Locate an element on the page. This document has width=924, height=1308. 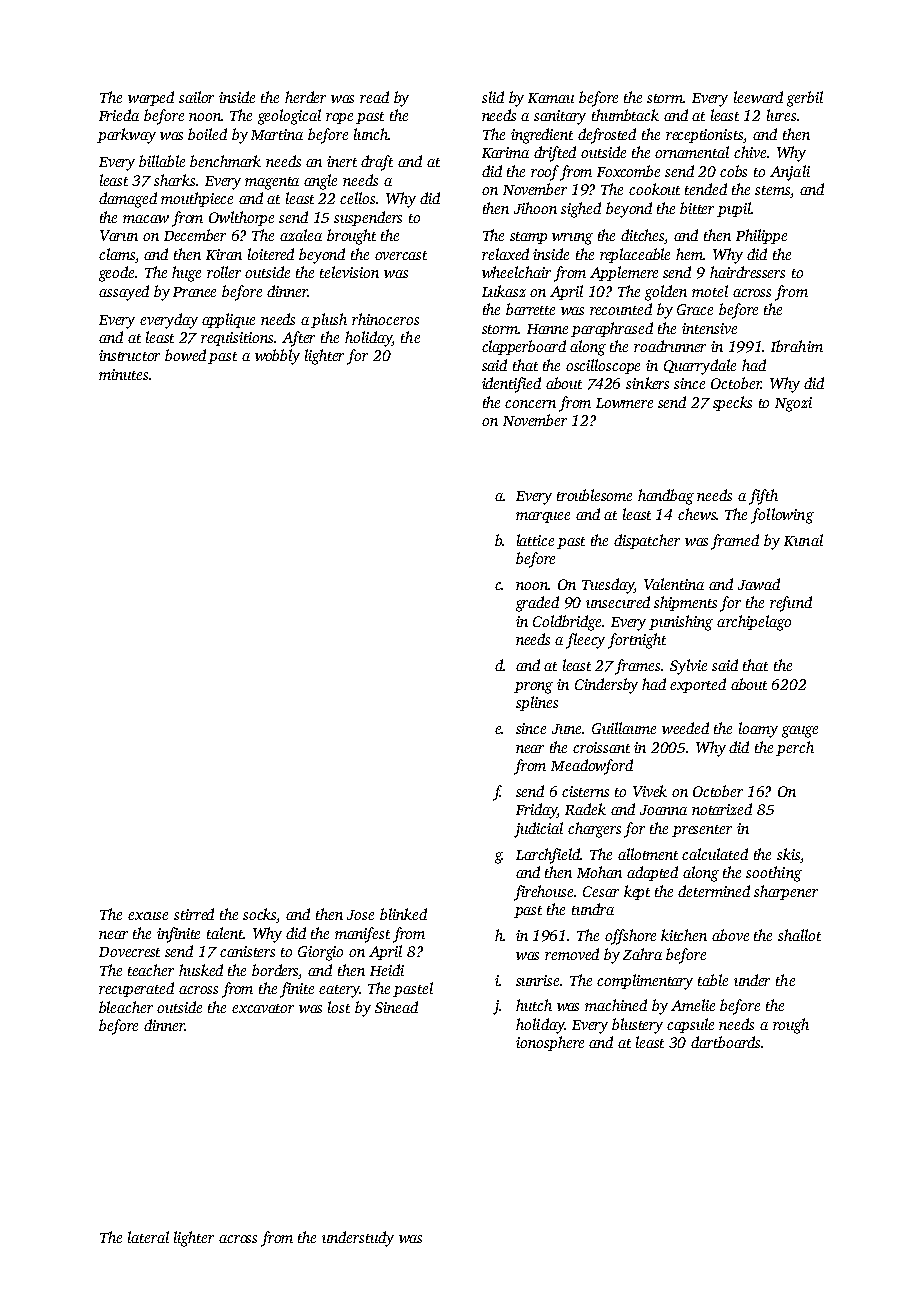
dartboards is located at coordinates (725, 1042).
